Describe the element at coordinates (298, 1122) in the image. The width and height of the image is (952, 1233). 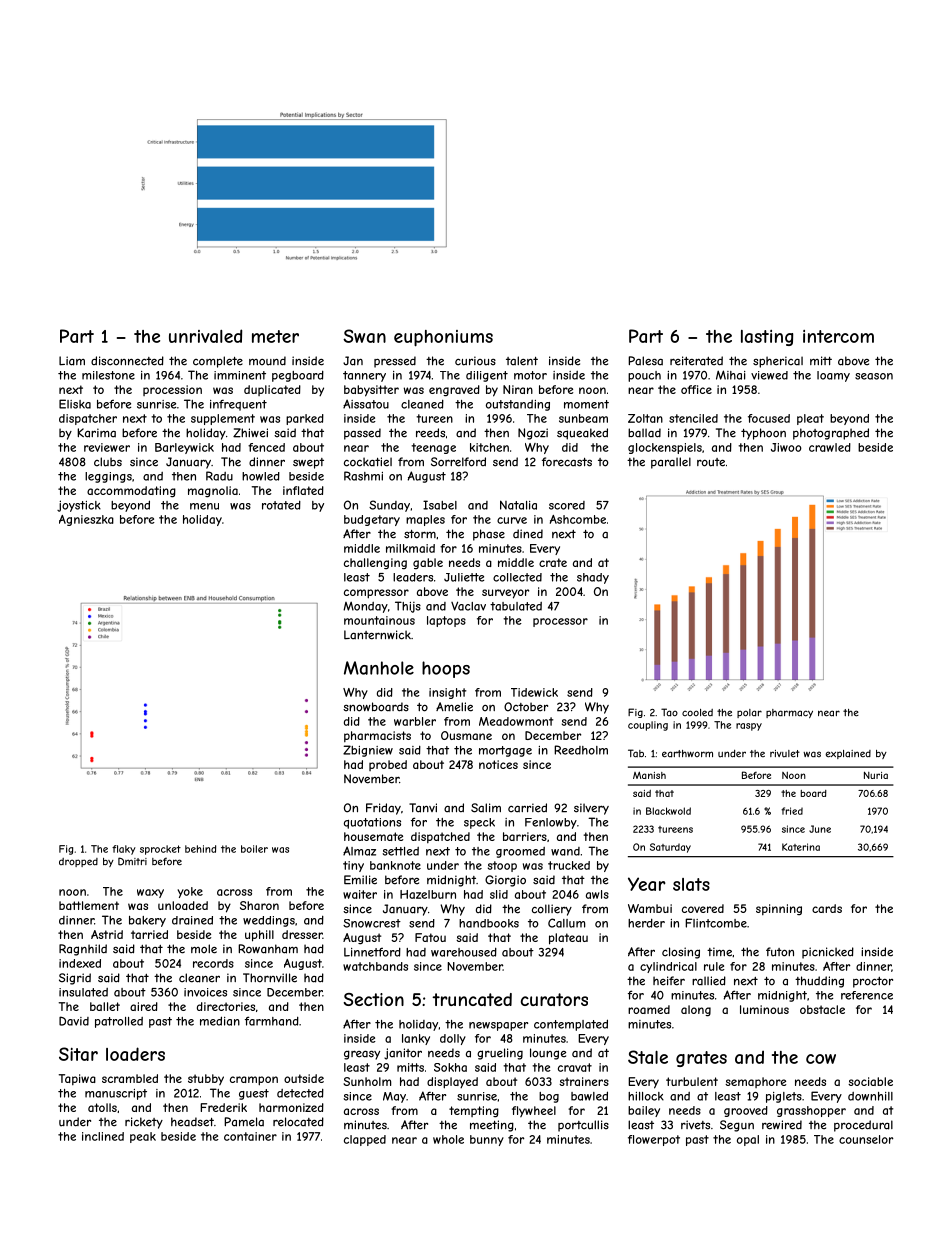
I see `relocated` at that location.
